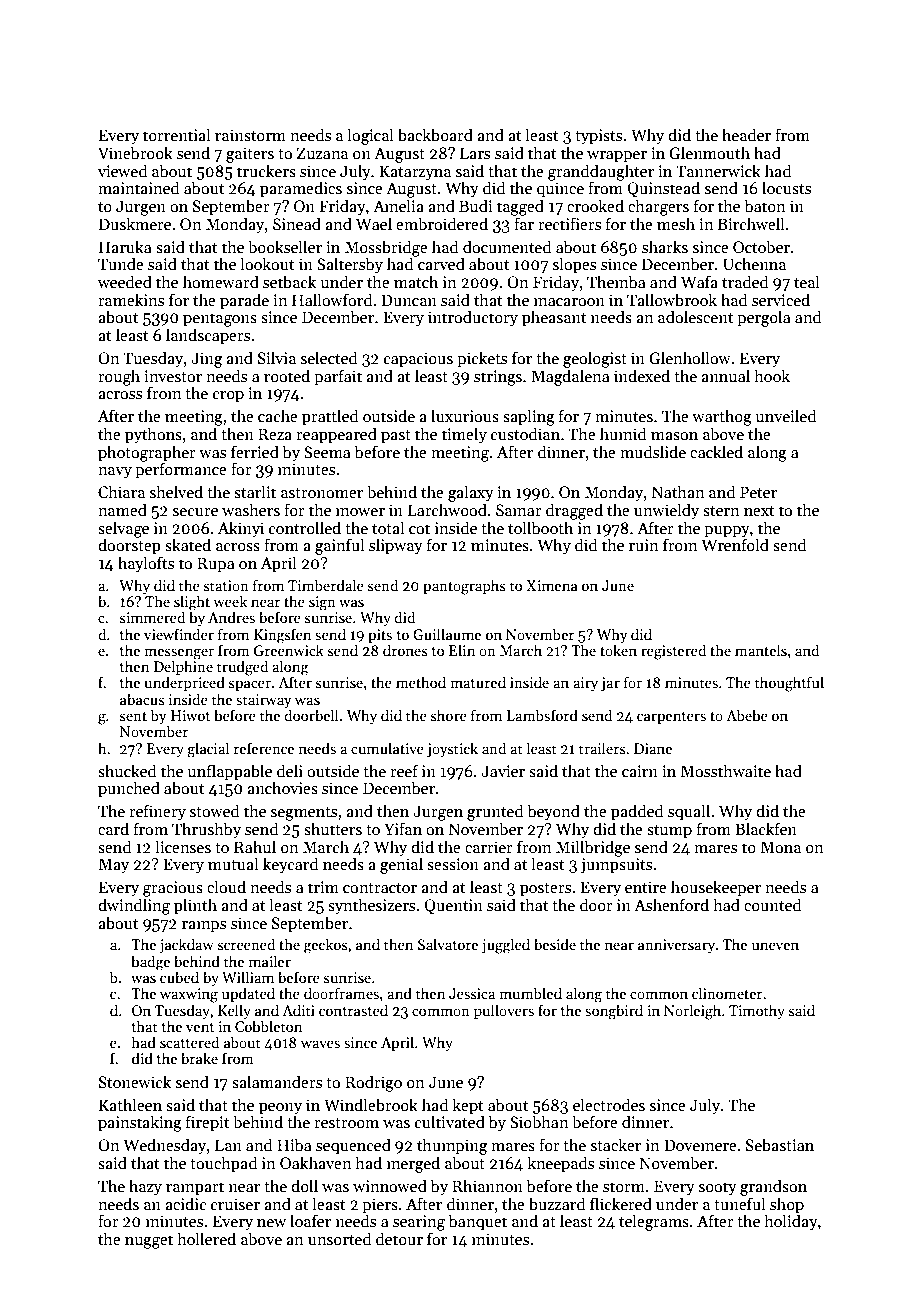 The image size is (924, 1314). What do you see at coordinates (464, 435) in the screenshot?
I see `timely` at bounding box center [464, 435].
